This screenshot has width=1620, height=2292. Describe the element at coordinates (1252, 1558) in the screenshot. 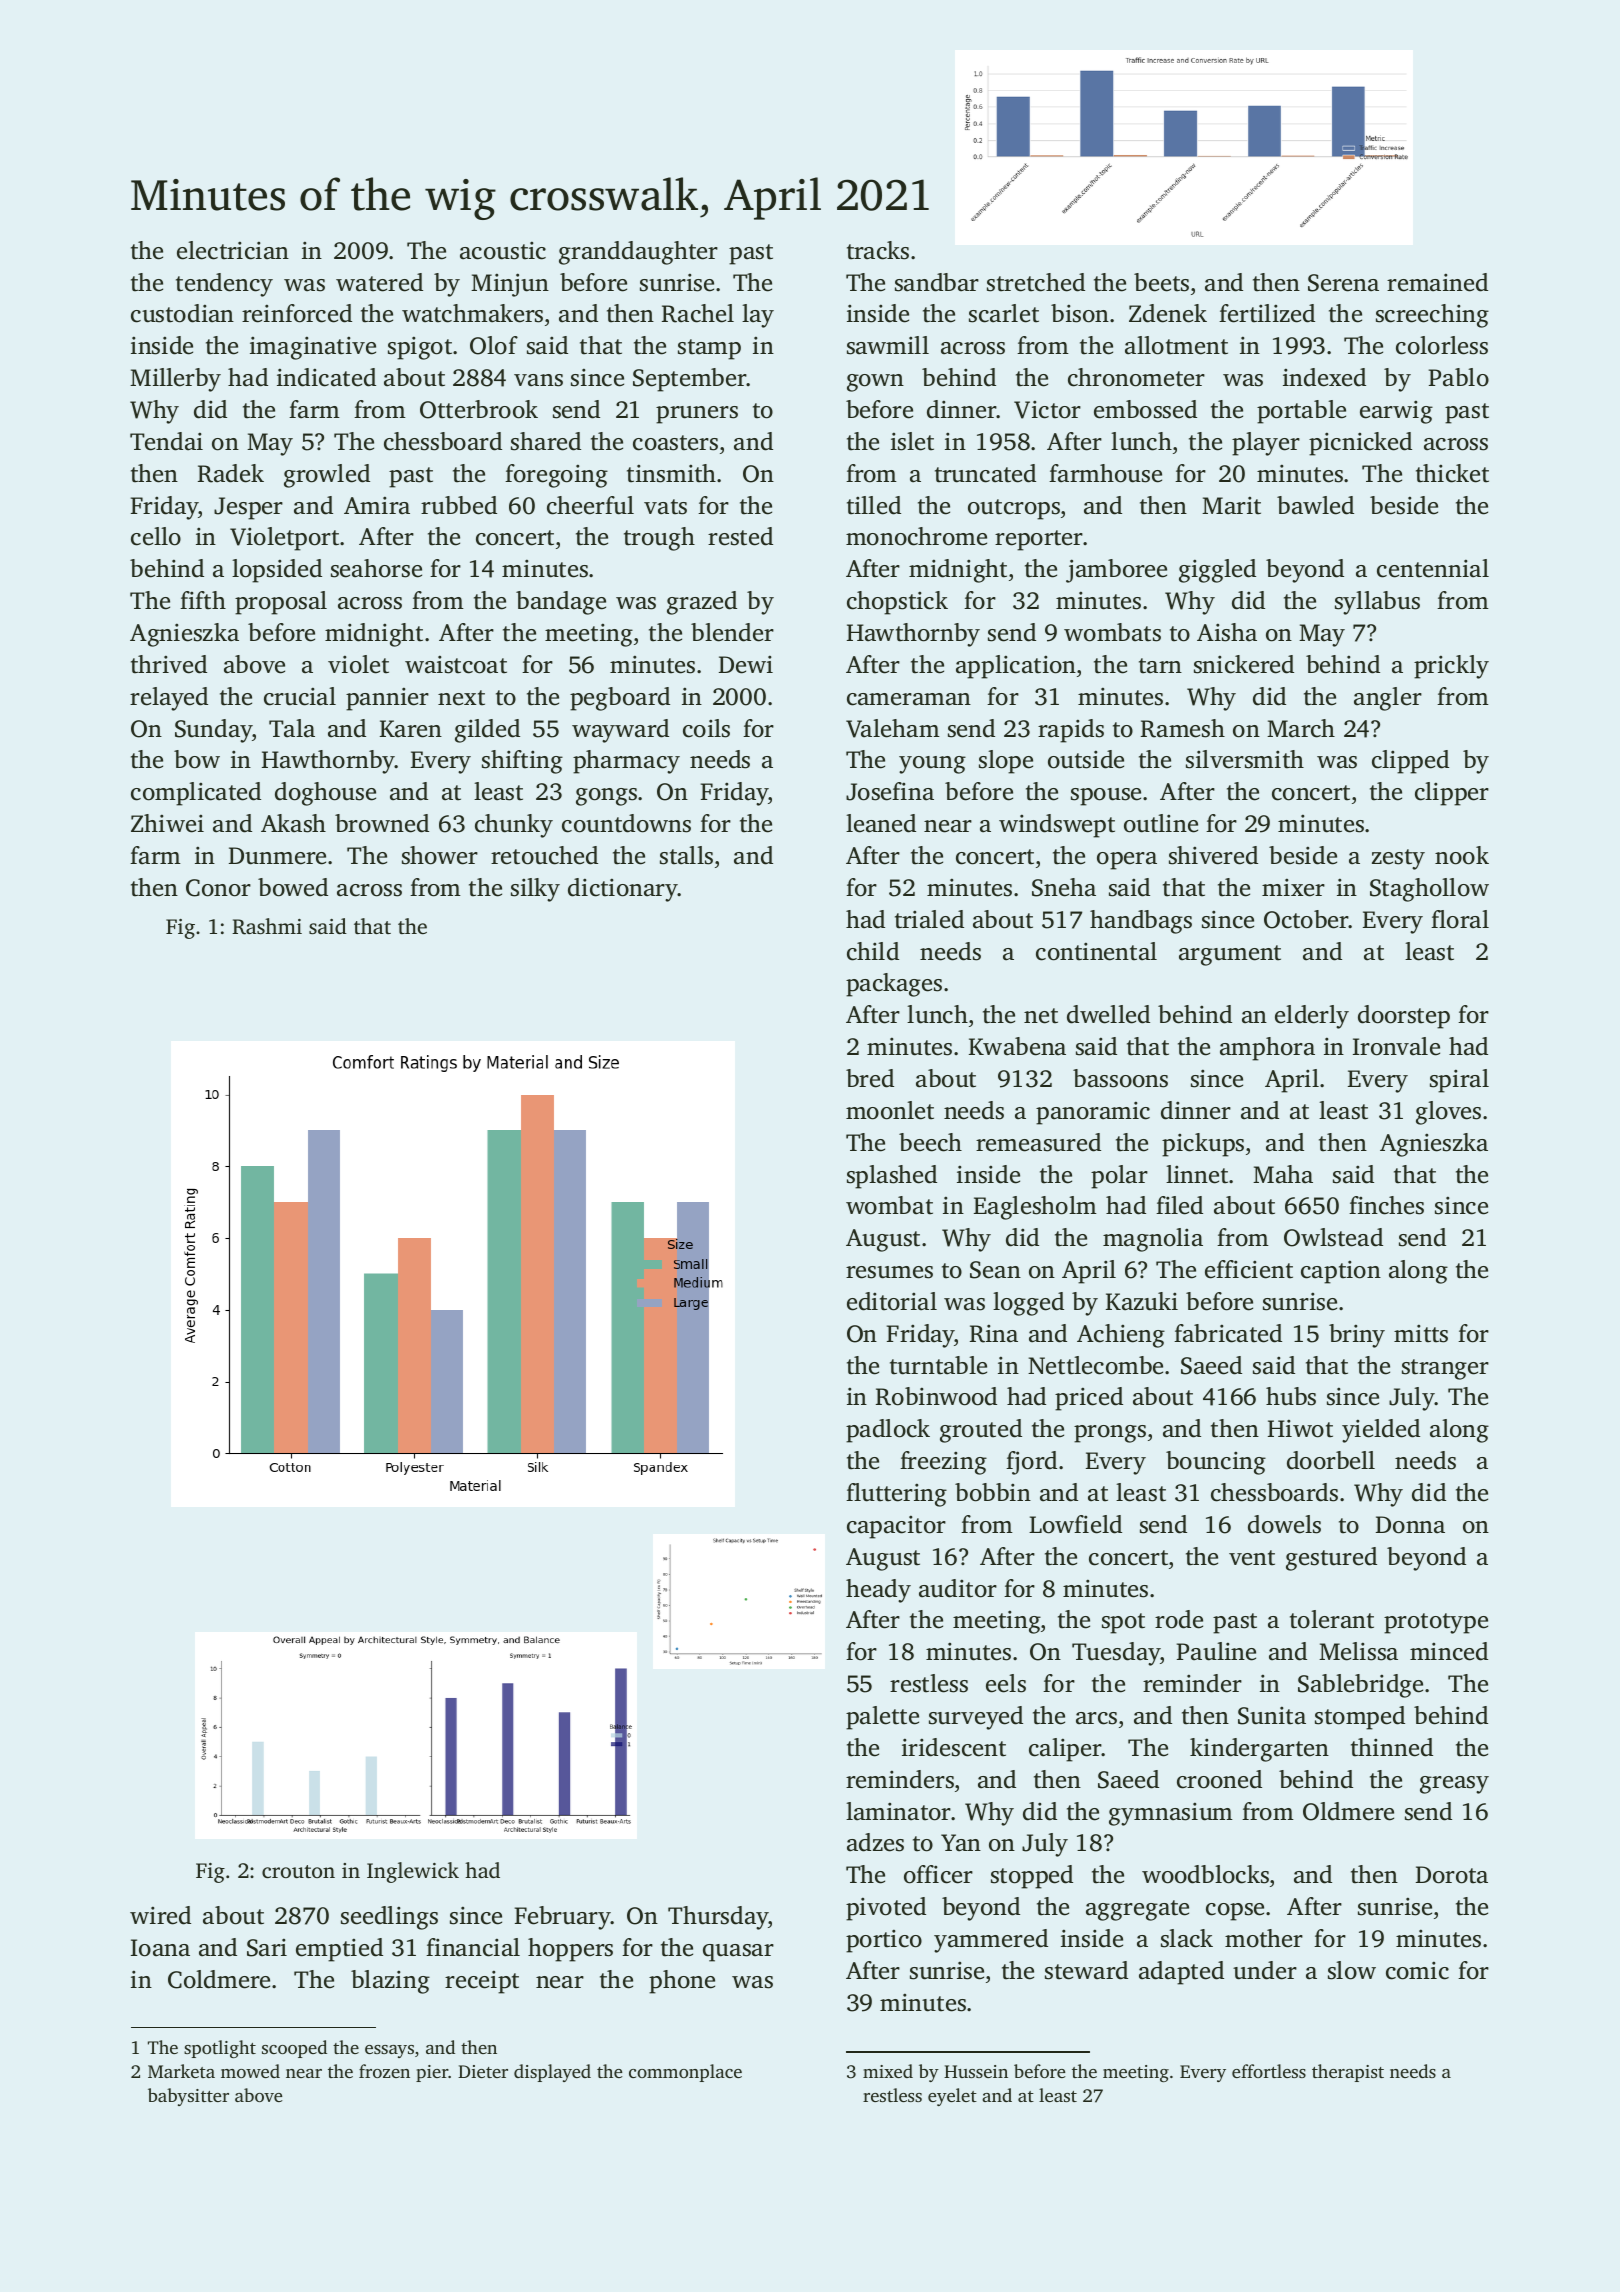

I see `vent` at that location.
